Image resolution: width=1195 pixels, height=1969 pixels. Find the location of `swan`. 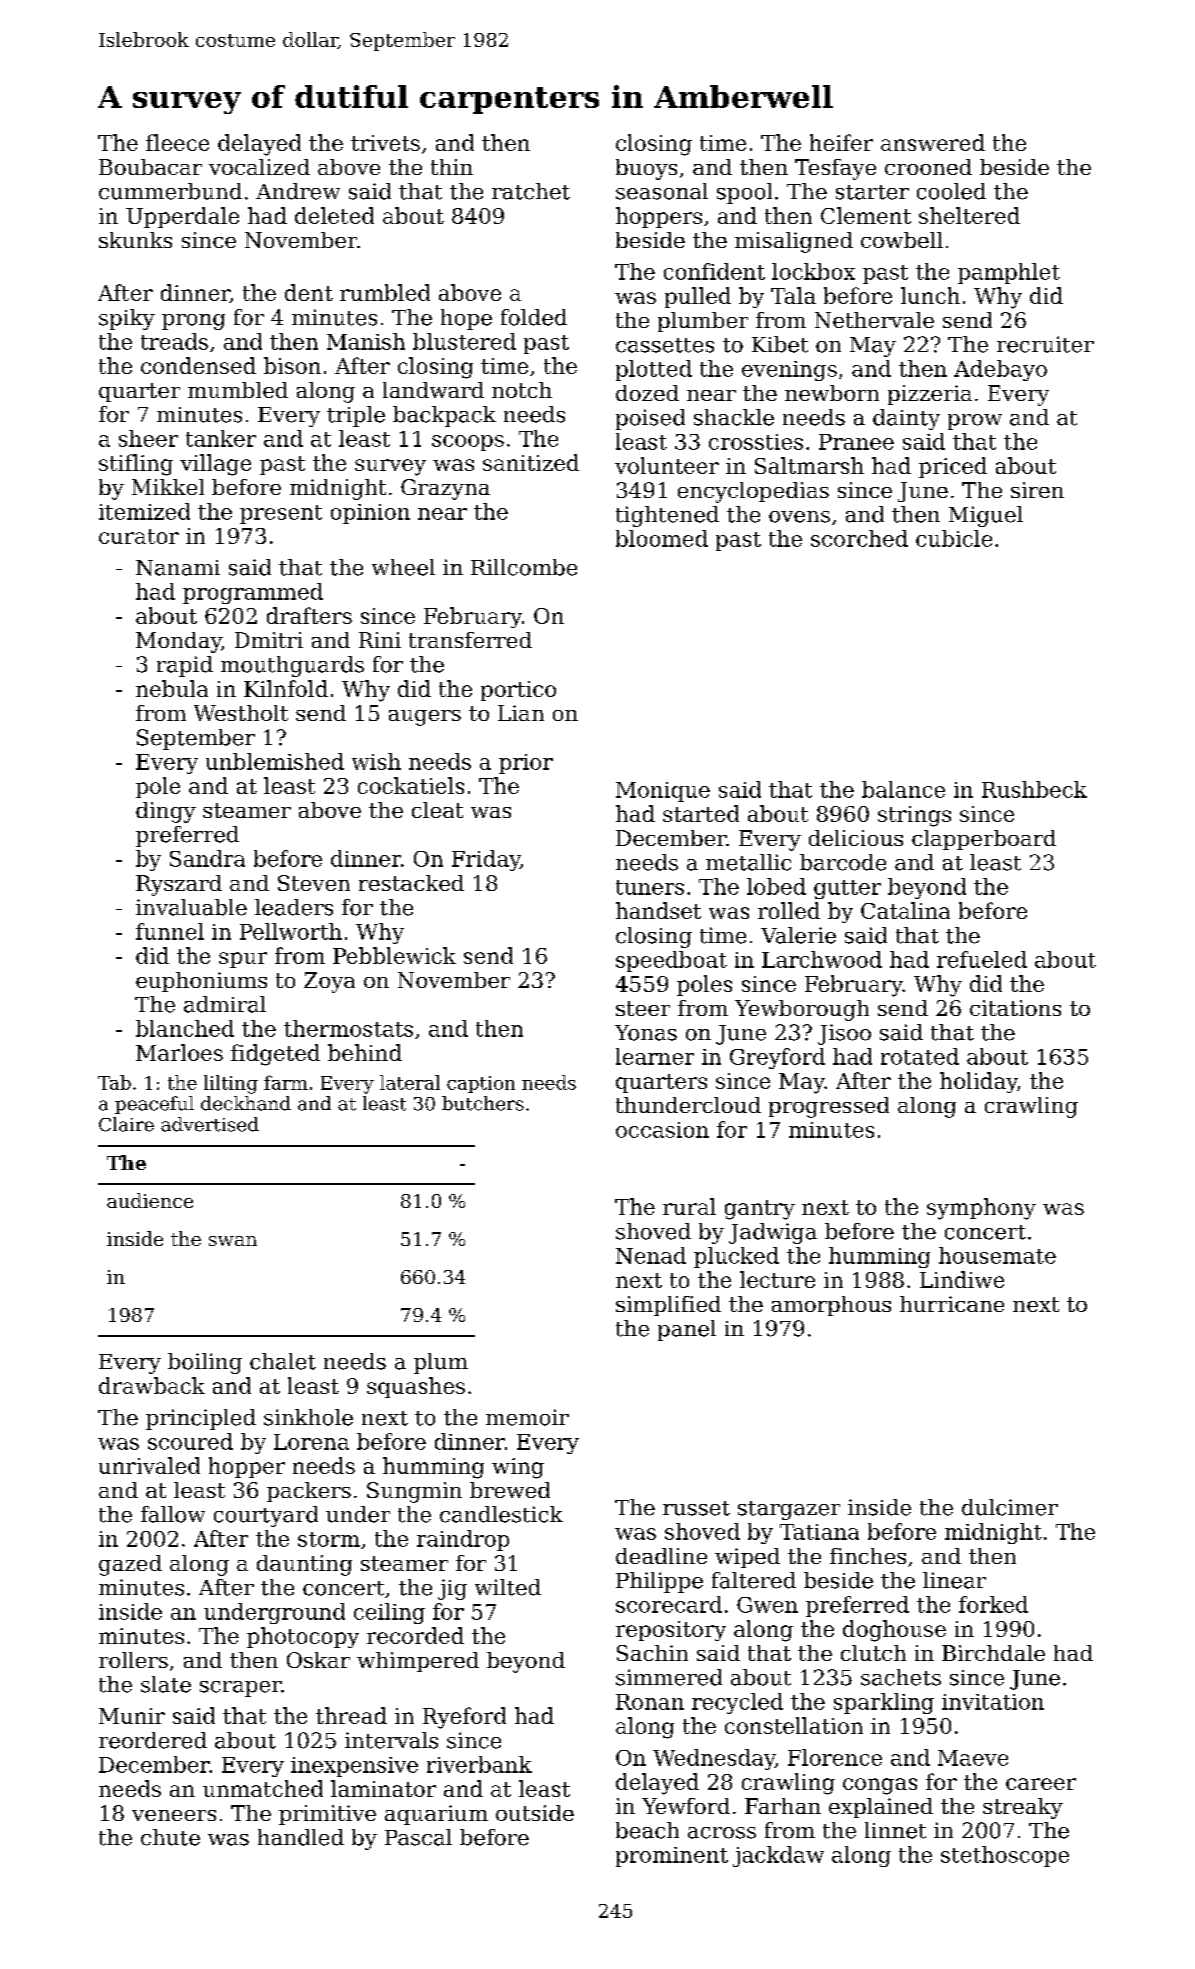

swan is located at coordinates (233, 1241).
